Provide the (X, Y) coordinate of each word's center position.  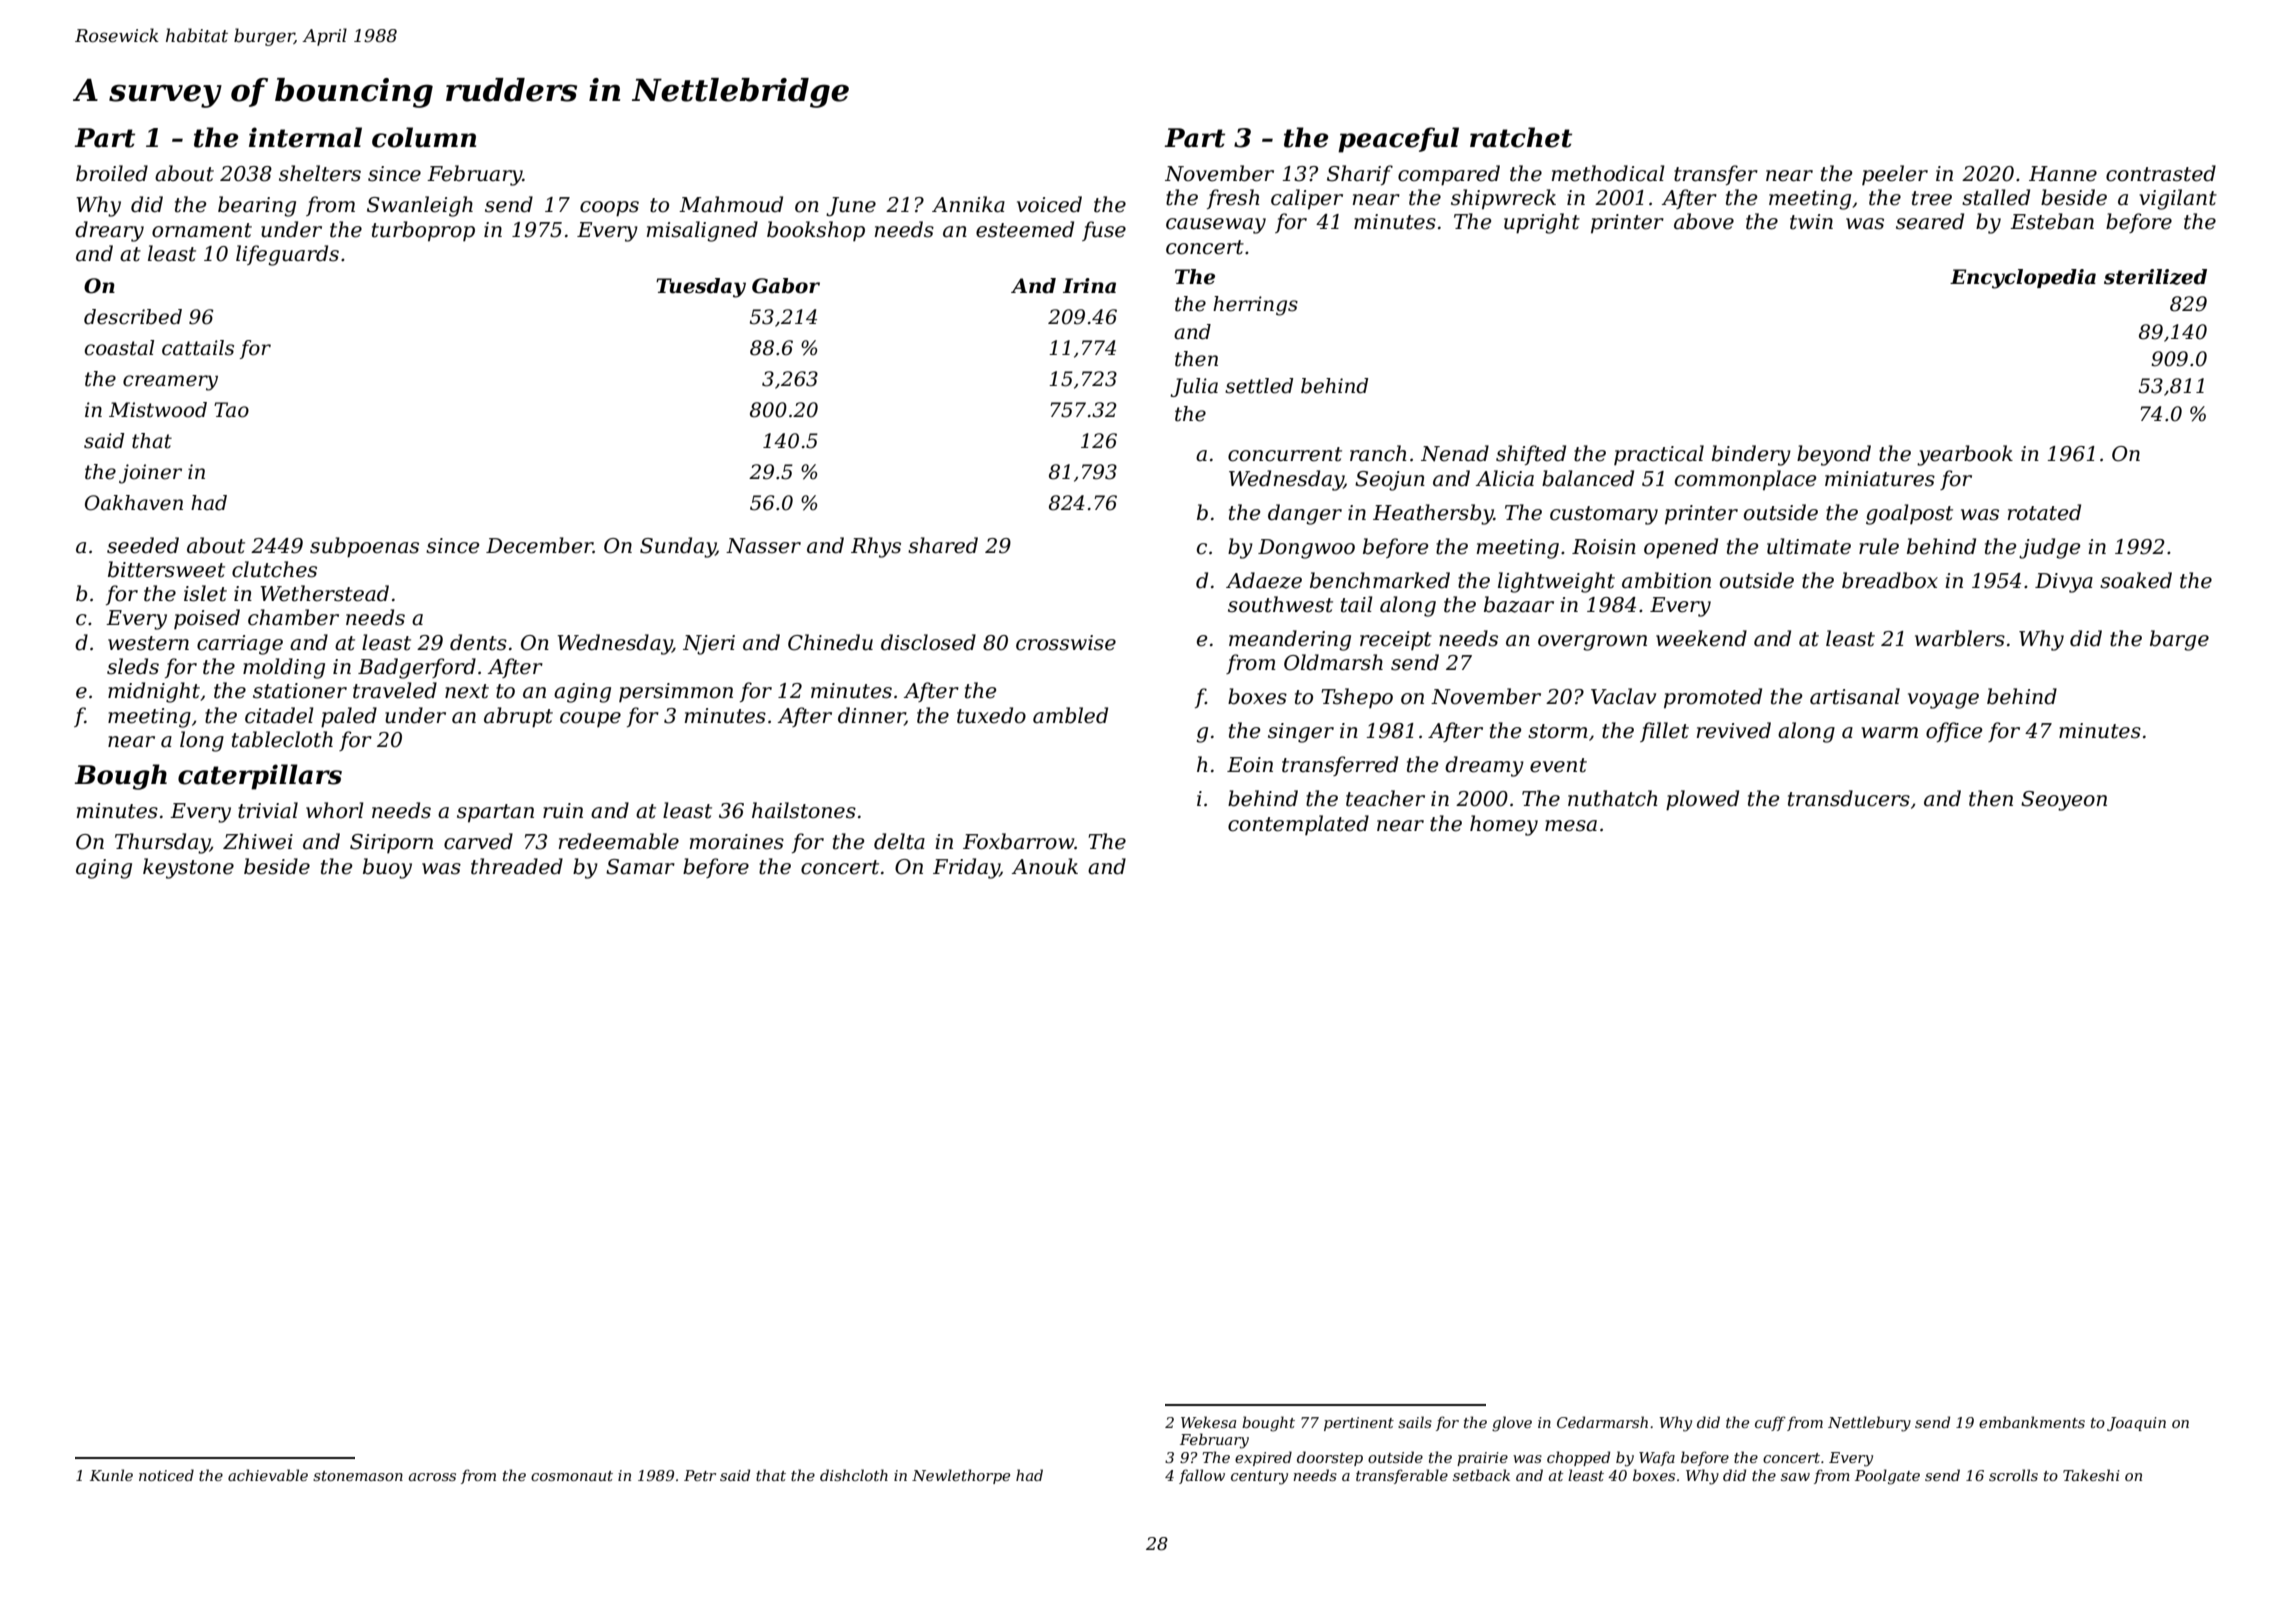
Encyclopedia (2023, 279)
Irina (1089, 286)
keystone (188, 868)
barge (2179, 640)
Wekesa (1208, 1422)
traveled (395, 690)
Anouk (1045, 866)
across (432, 1477)
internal (305, 137)
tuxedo (991, 715)
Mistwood (158, 410)
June (851, 207)
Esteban (2052, 221)
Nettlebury (1869, 1424)
